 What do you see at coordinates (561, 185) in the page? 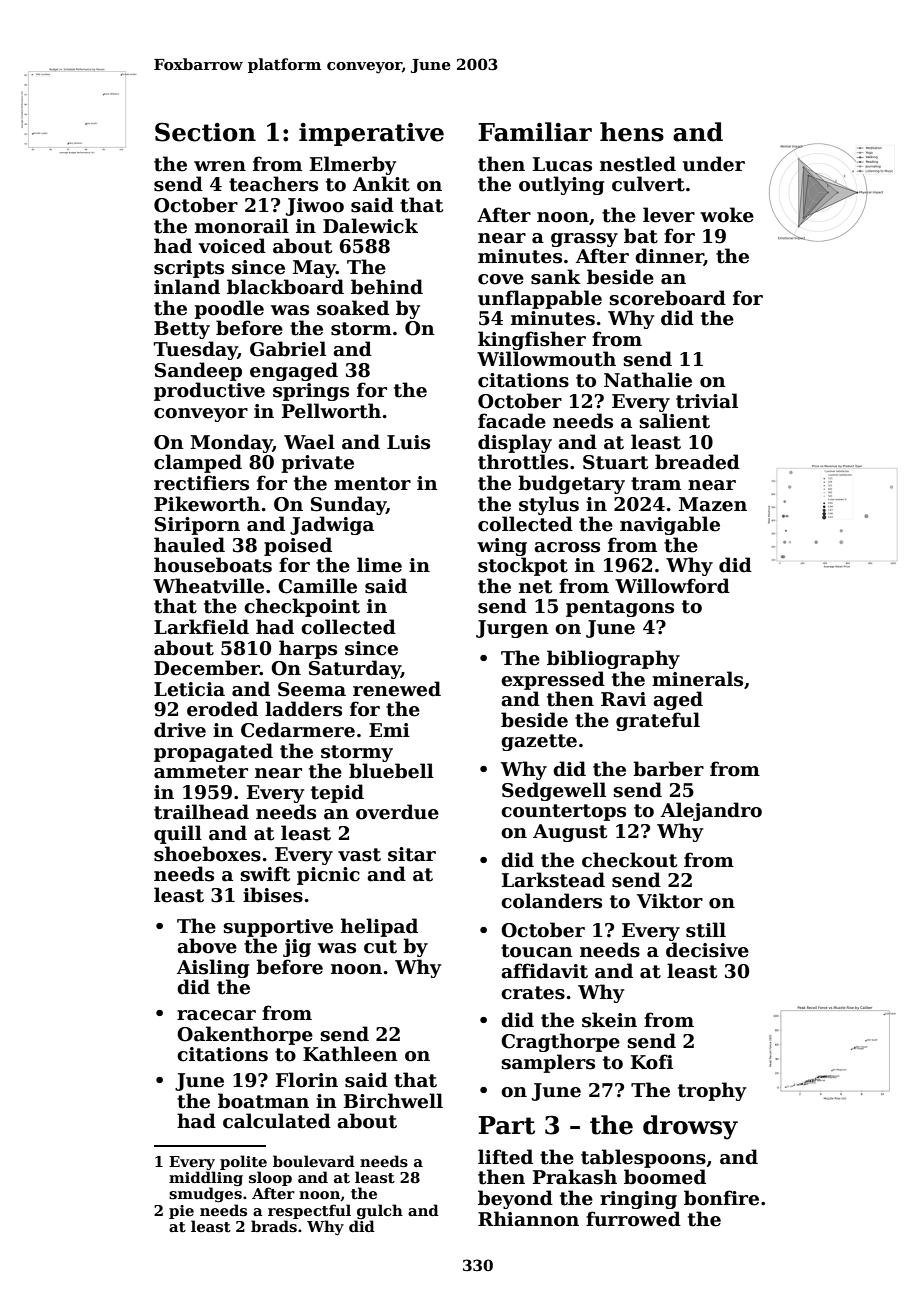
I see `outlying` at bounding box center [561, 185].
